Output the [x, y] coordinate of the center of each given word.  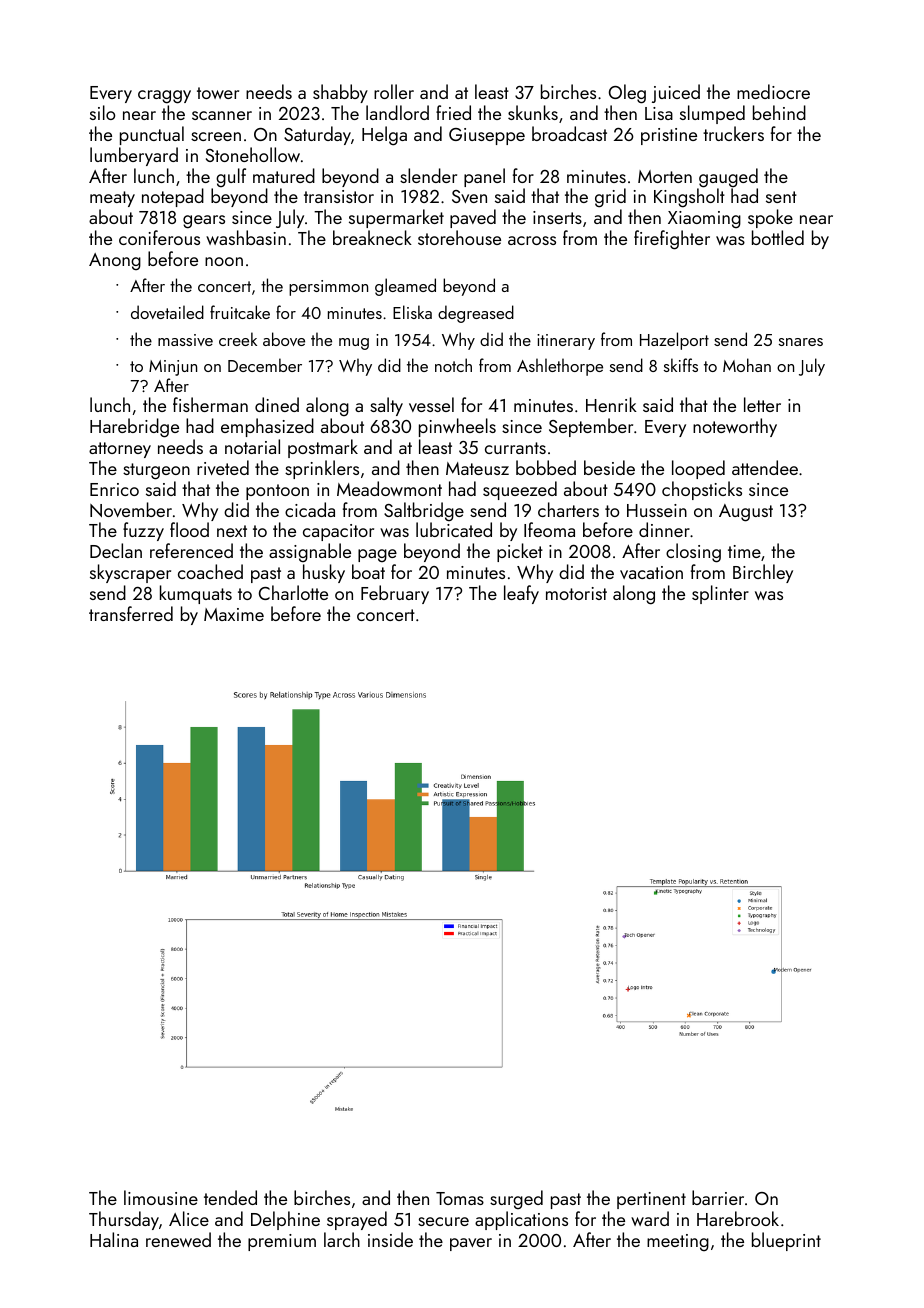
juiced [676, 93]
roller [394, 91]
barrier [718, 1197]
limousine [161, 1197]
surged [516, 1199]
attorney [120, 450]
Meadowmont [389, 488]
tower [218, 93]
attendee [765, 467]
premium [282, 1242]
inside [390, 1239]
